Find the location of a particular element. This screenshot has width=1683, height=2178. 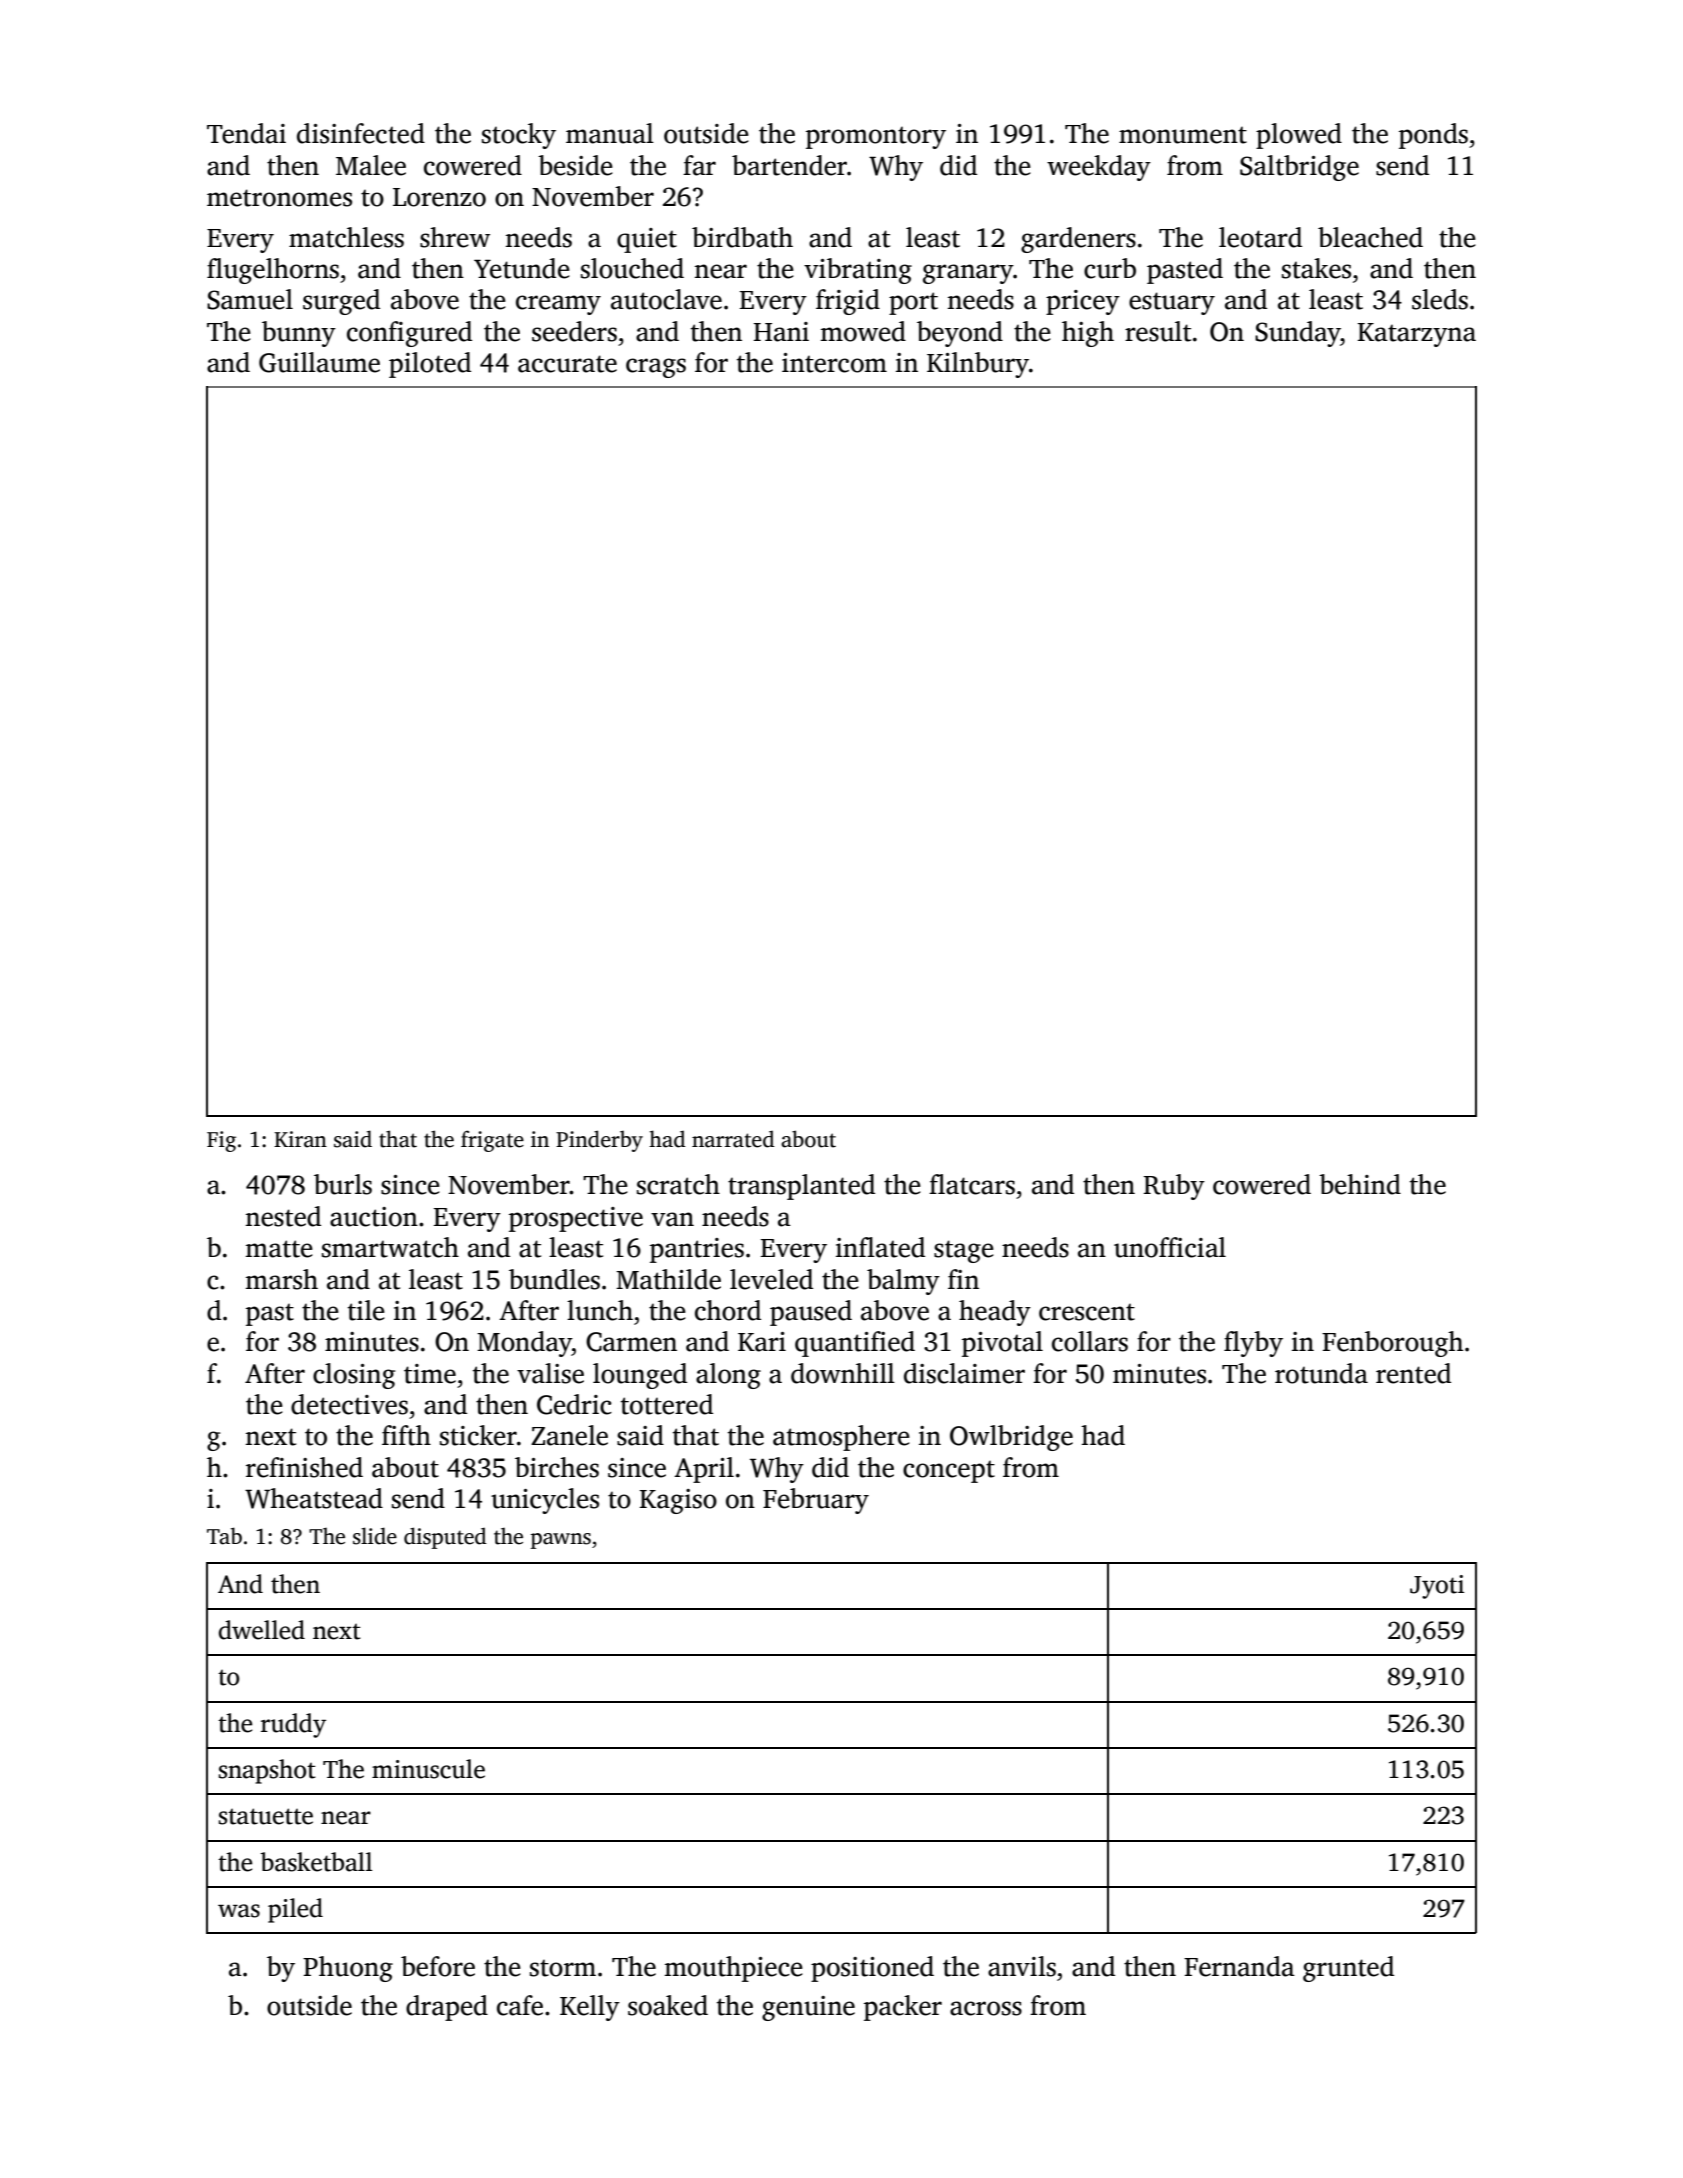

leotard is located at coordinates (1260, 237).
